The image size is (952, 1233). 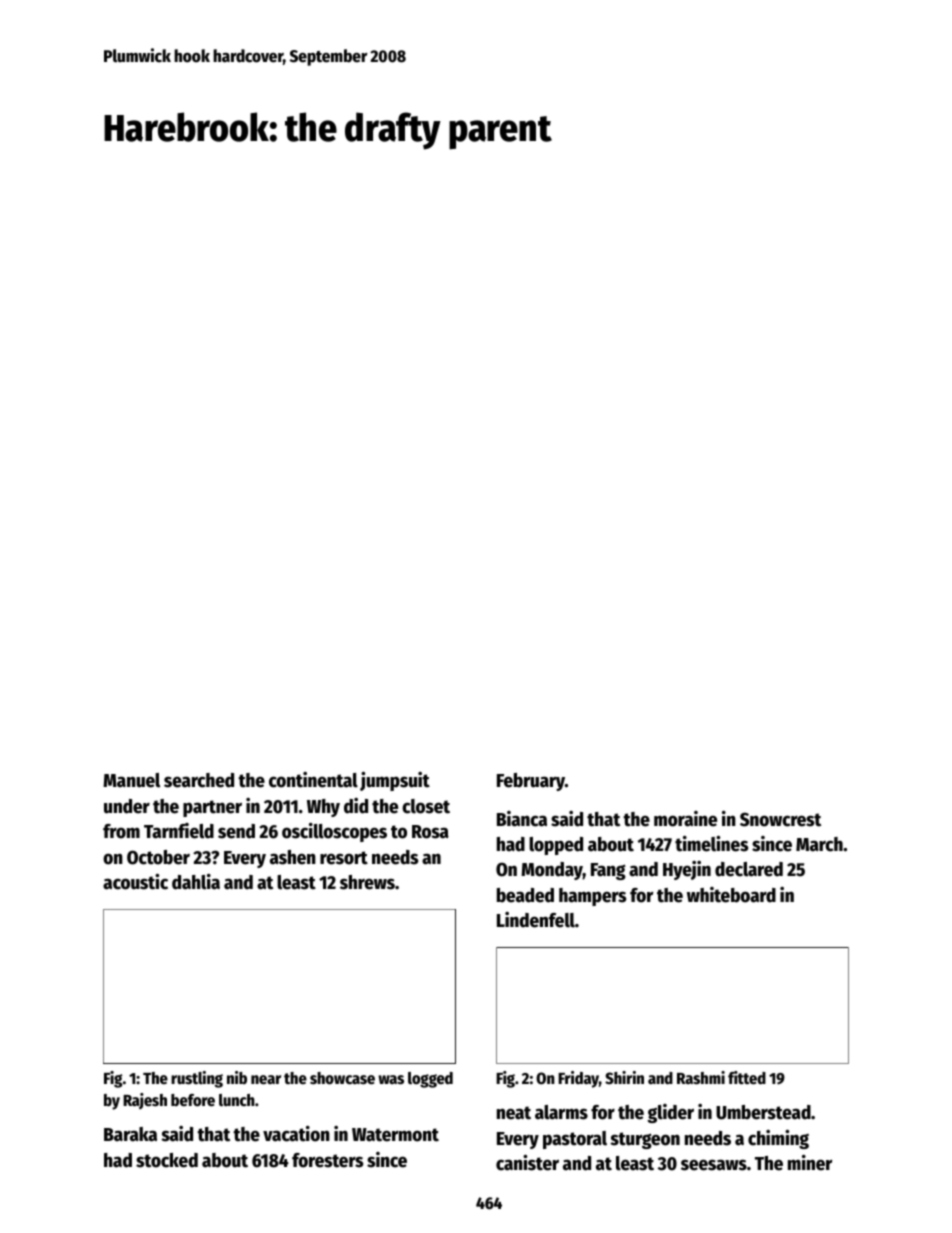 What do you see at coordinates (430, 832) in the screenshot?
I see `Rosa` at bounding box center [430, 832].
